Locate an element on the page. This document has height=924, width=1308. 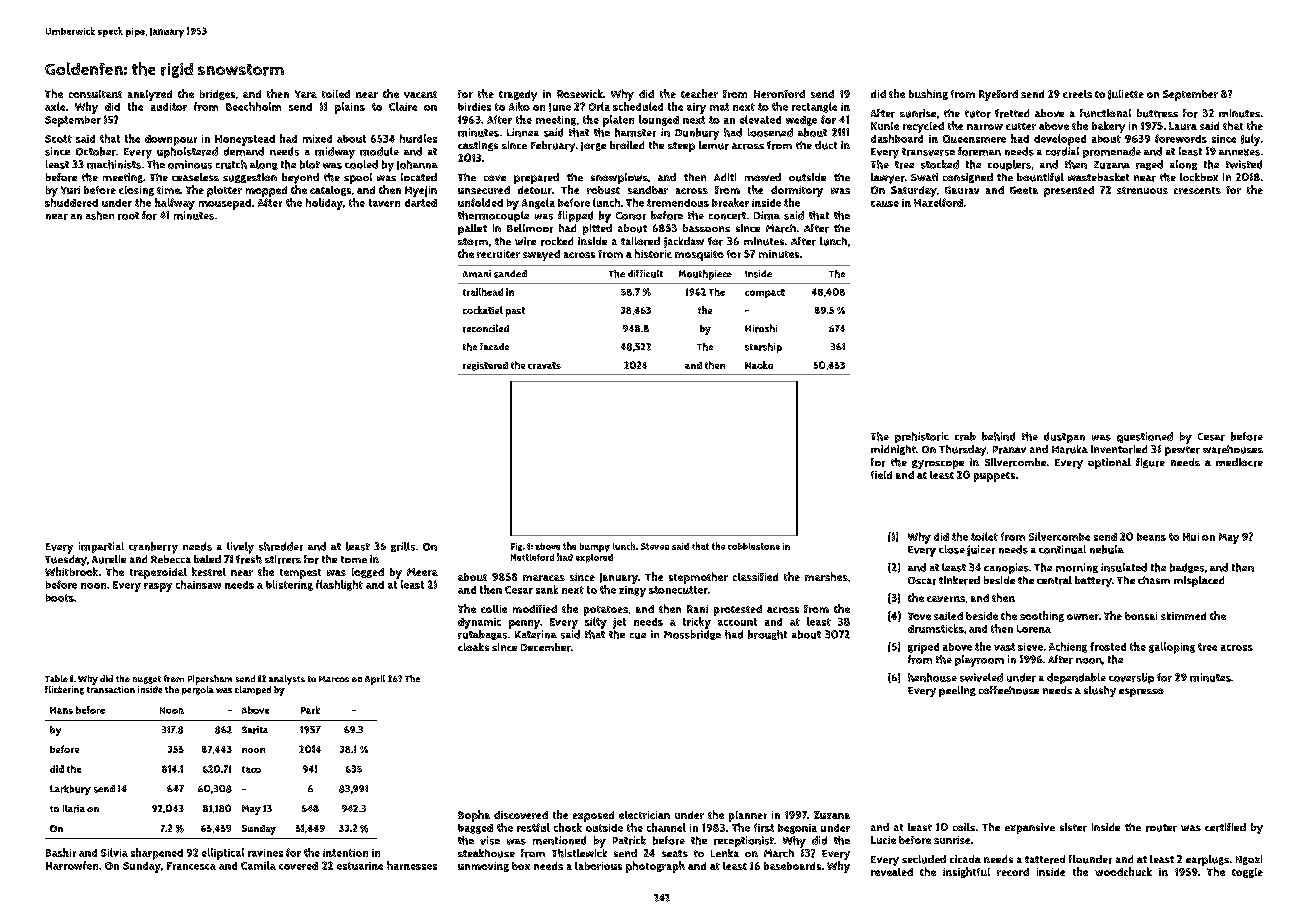
cobblestone is located at coordinates (754, 546).
